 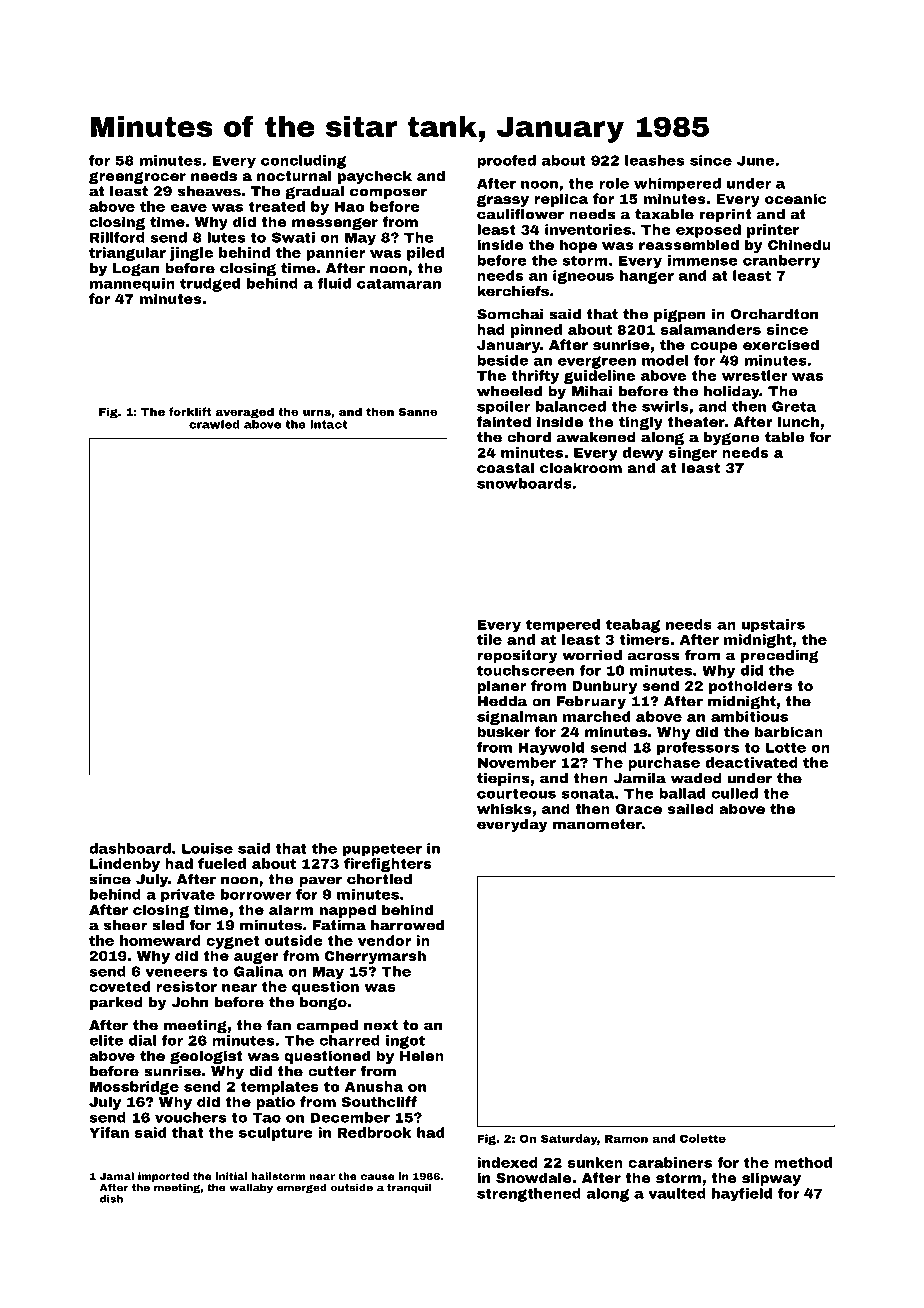 I want to click on marched, so click(x=596, y=716).
